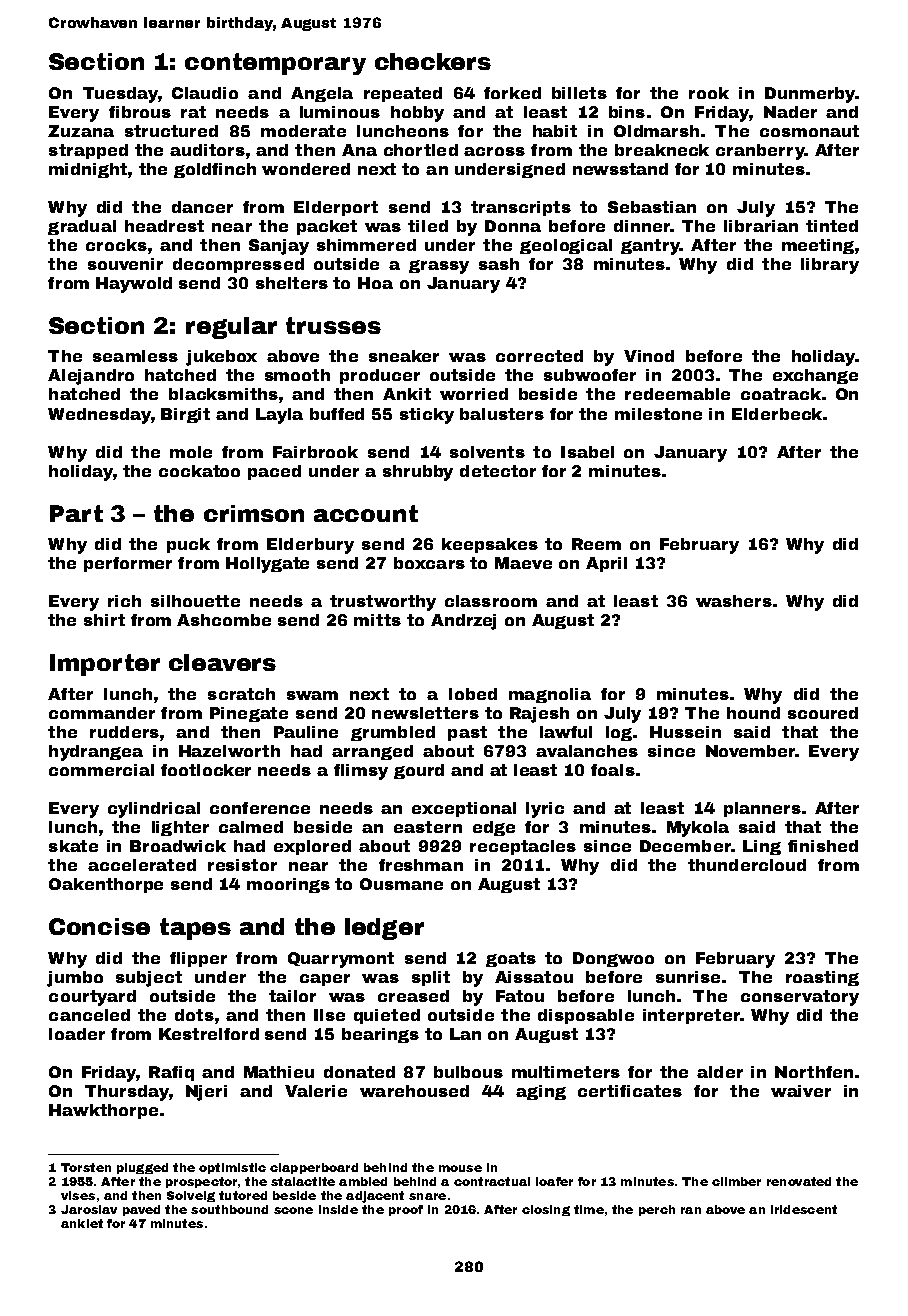  Describe the element at coordinates (406, 1210) in the page. I see `proof` at that location.
